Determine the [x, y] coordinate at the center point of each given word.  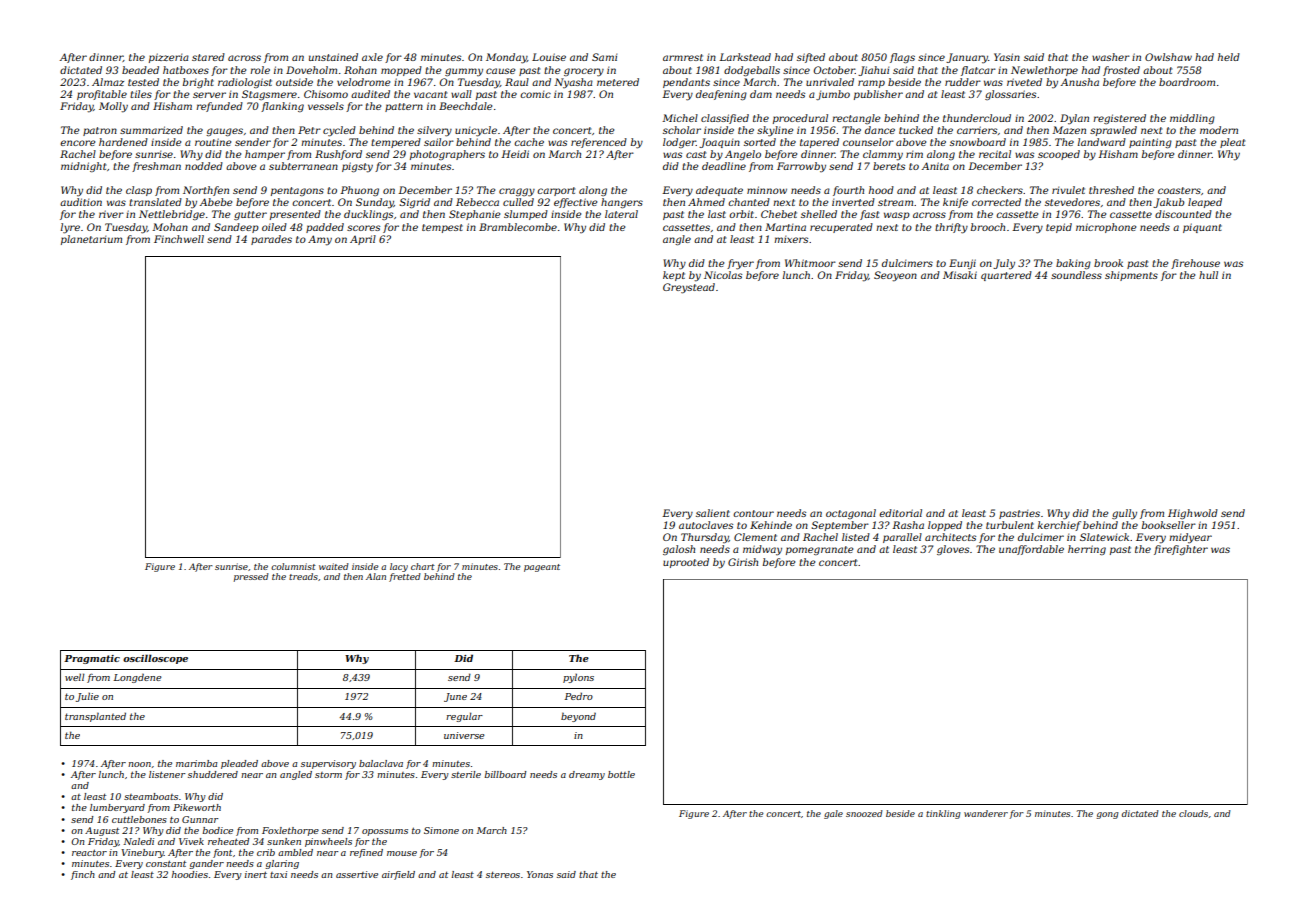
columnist [293, 566]
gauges [224, 132]
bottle [621, 774]
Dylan [1074, 119]
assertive [357, 874]
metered [618, 82]
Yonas [540, 874]
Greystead [689, 288]
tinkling [943, 814]
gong [1107, 815]
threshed [1111, 190]
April [363, 240]
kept [674, 276]
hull [1208, 275]
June [455, 697]
